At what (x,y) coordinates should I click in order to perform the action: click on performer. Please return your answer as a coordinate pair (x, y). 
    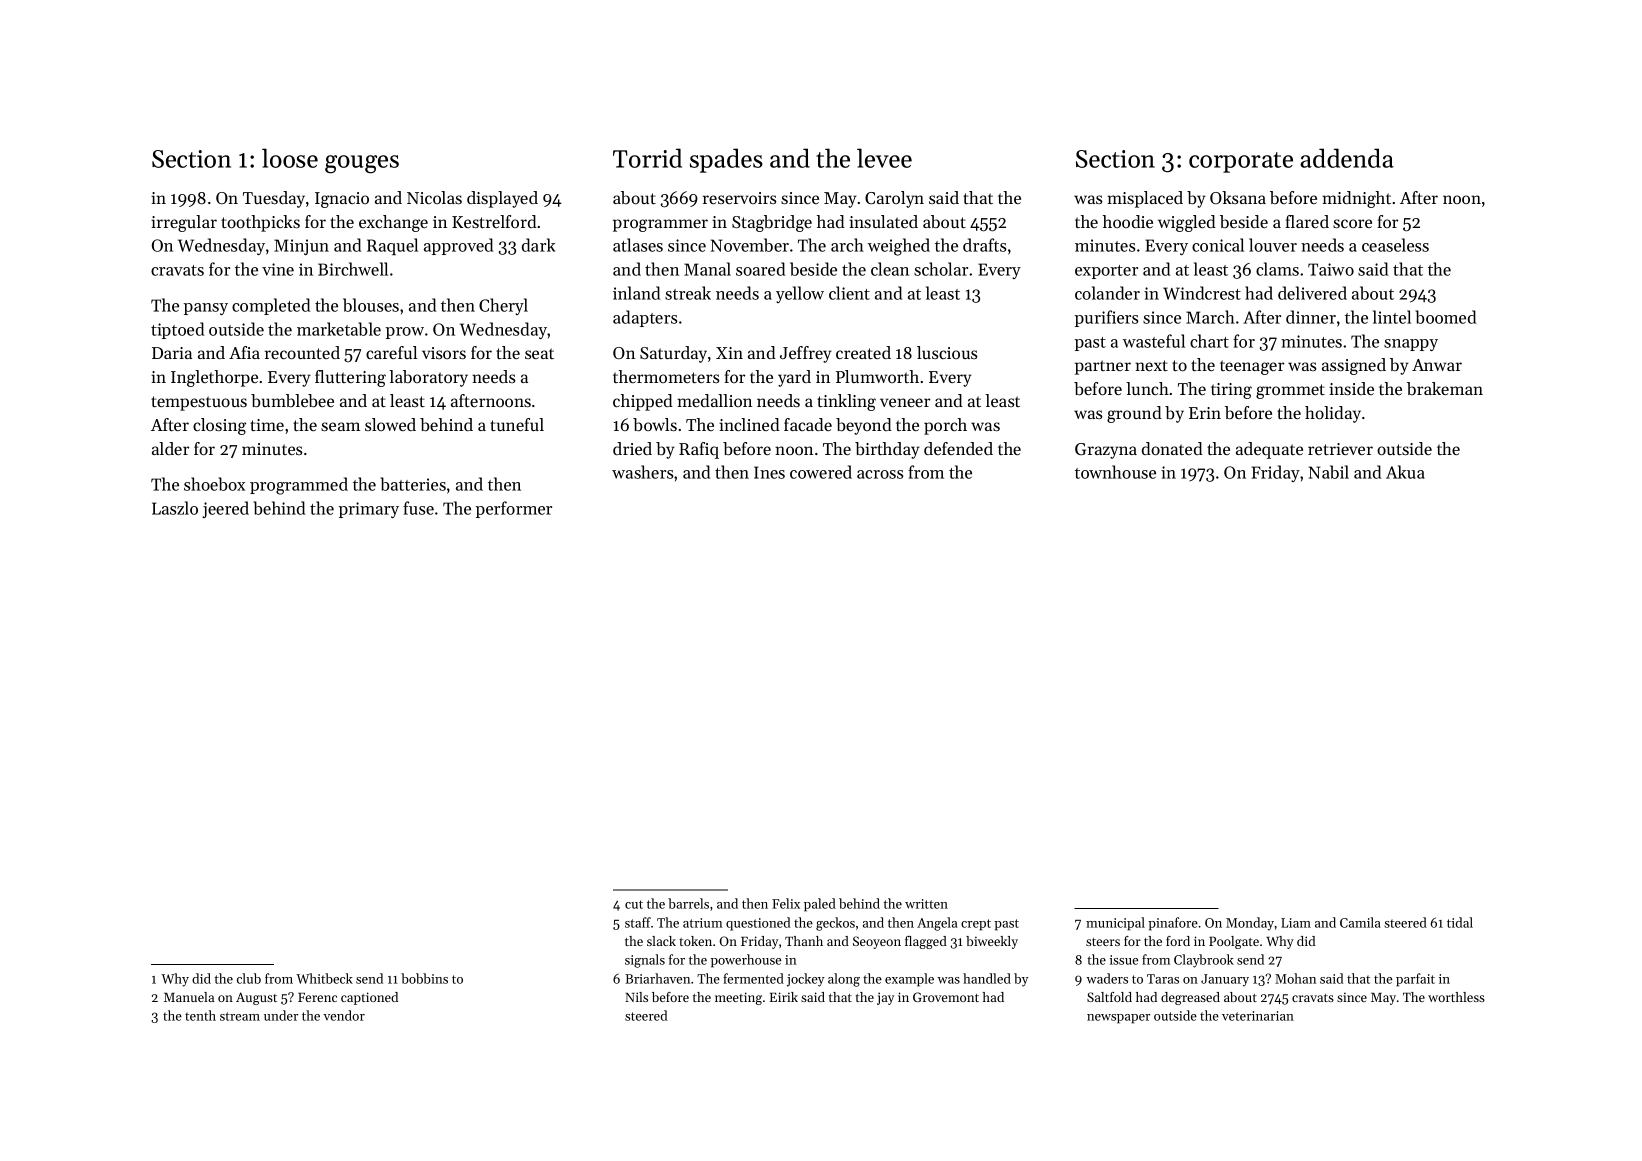
    Looking at the image, I should click on (514, 509).
